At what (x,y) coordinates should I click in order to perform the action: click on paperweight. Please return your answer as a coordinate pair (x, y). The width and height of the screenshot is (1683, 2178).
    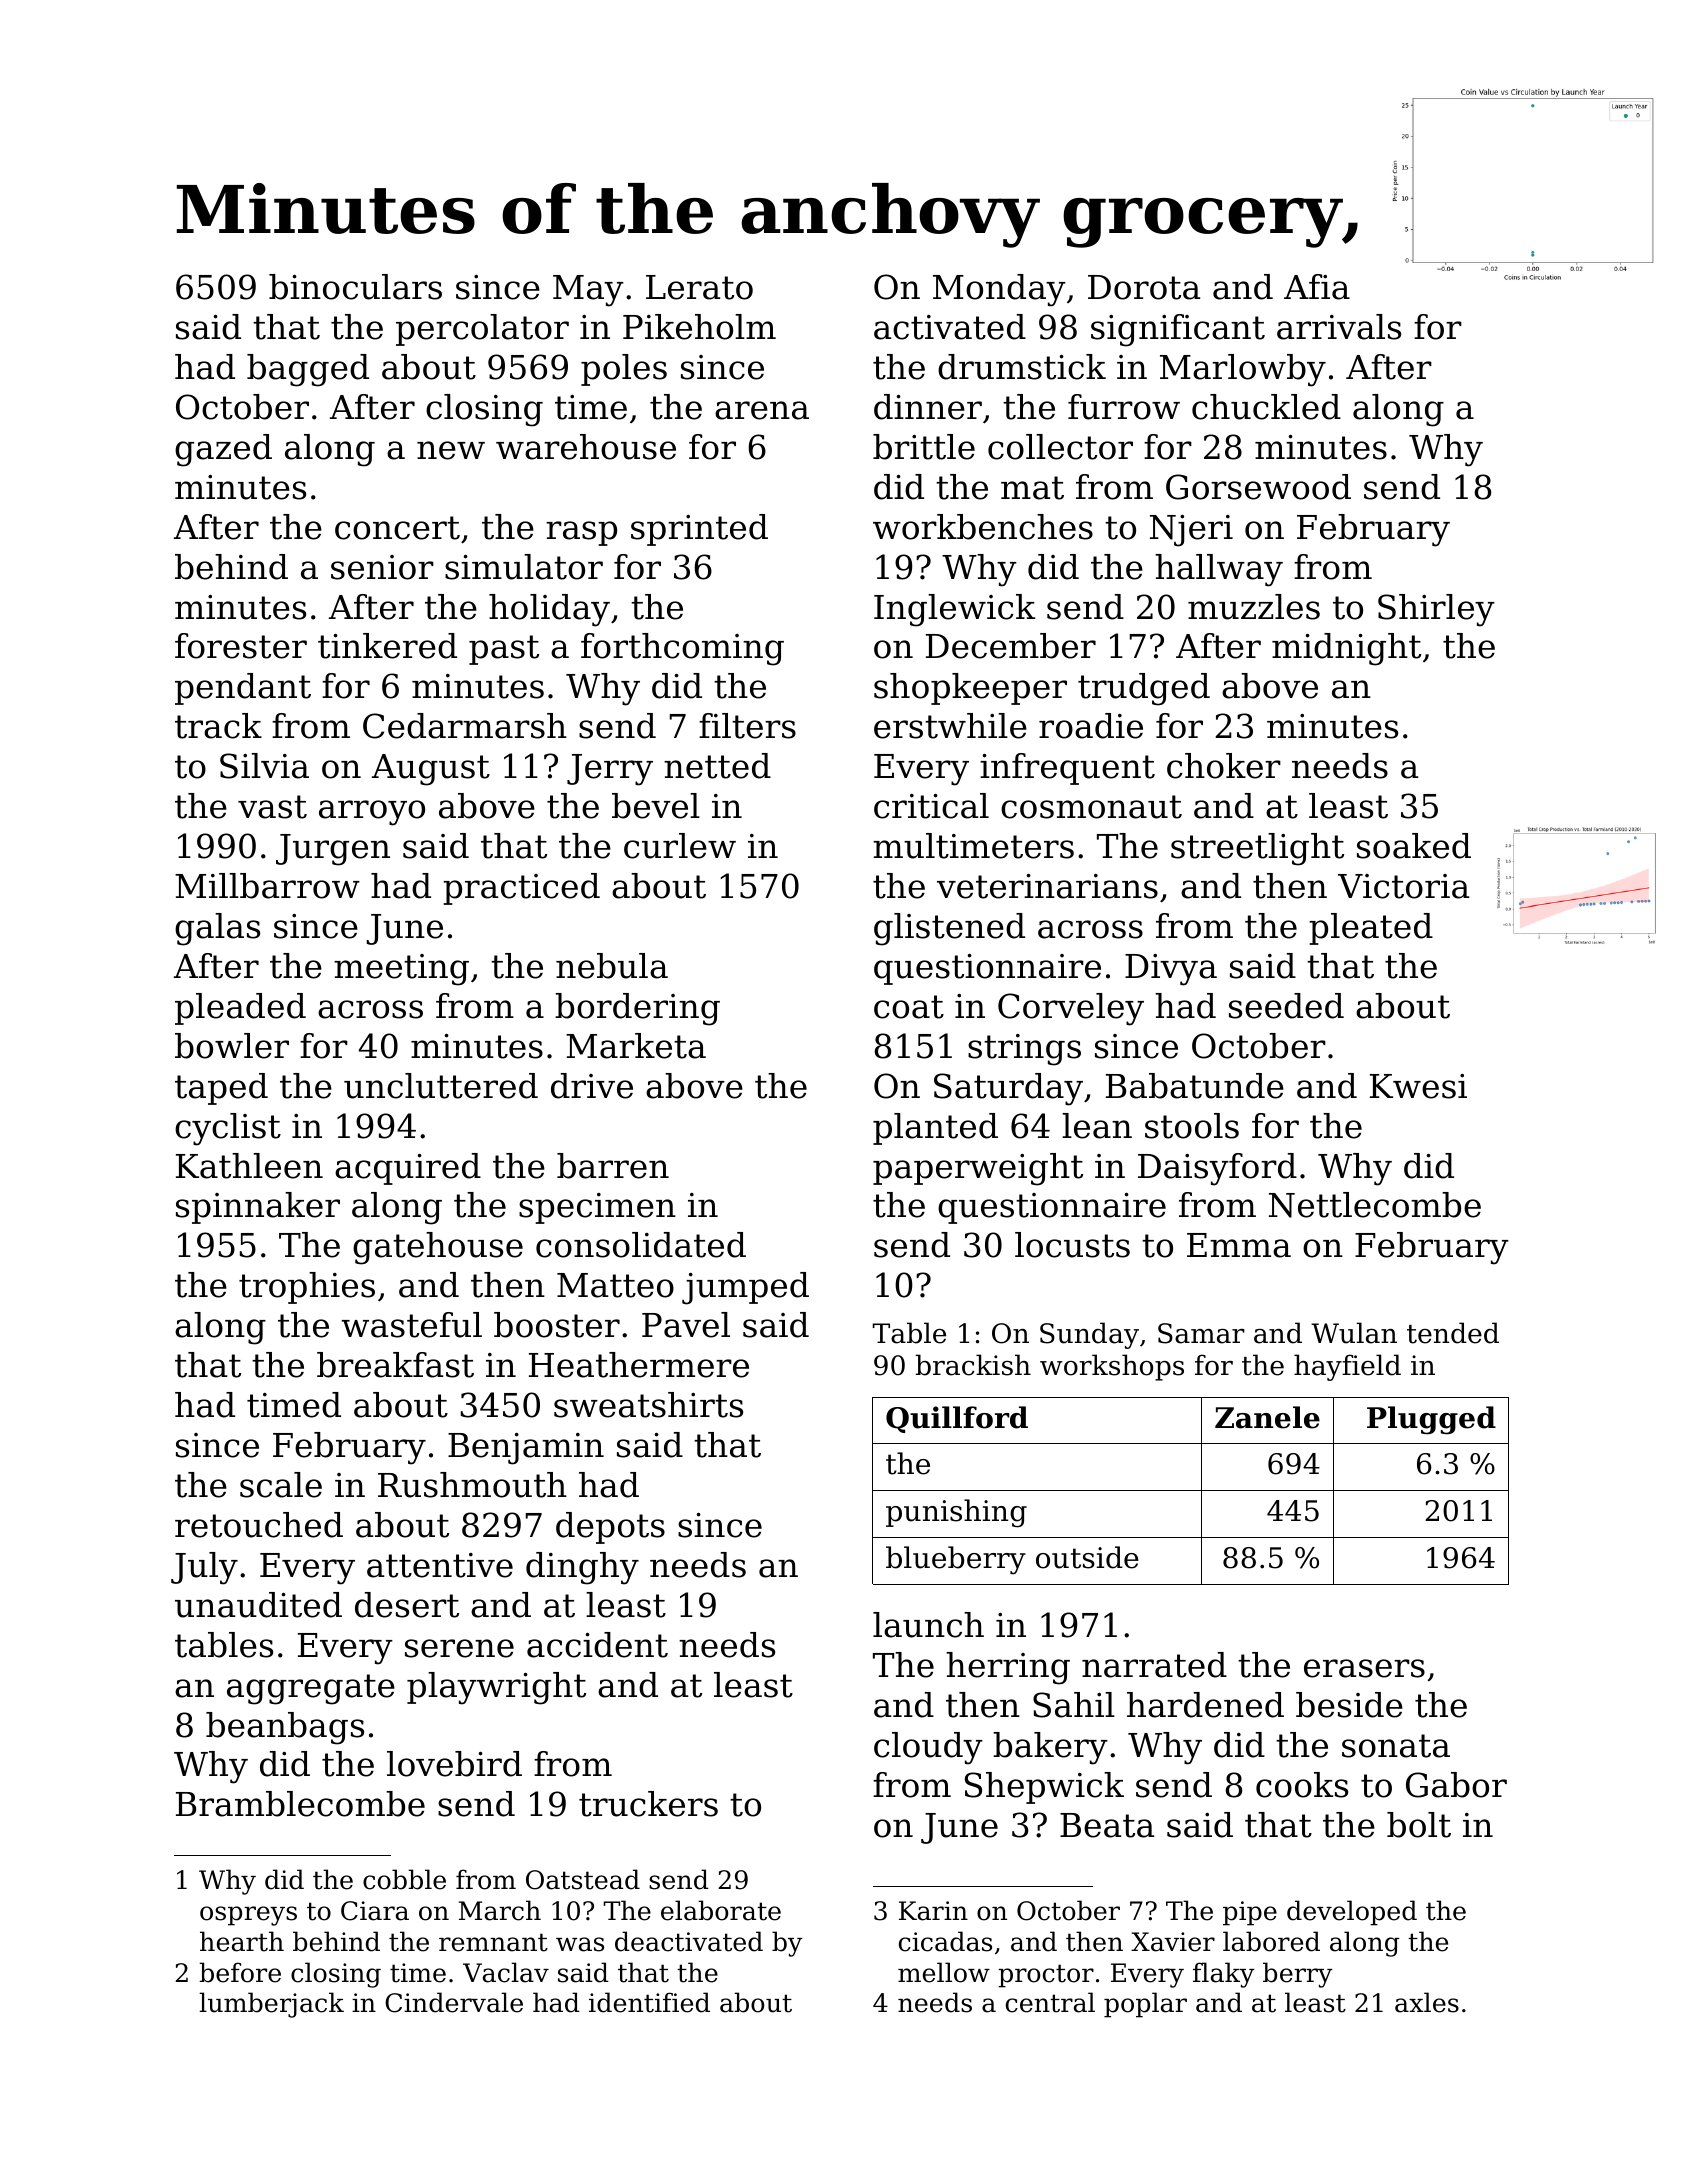
    Looking at the image, I should click on (978, 1169).
